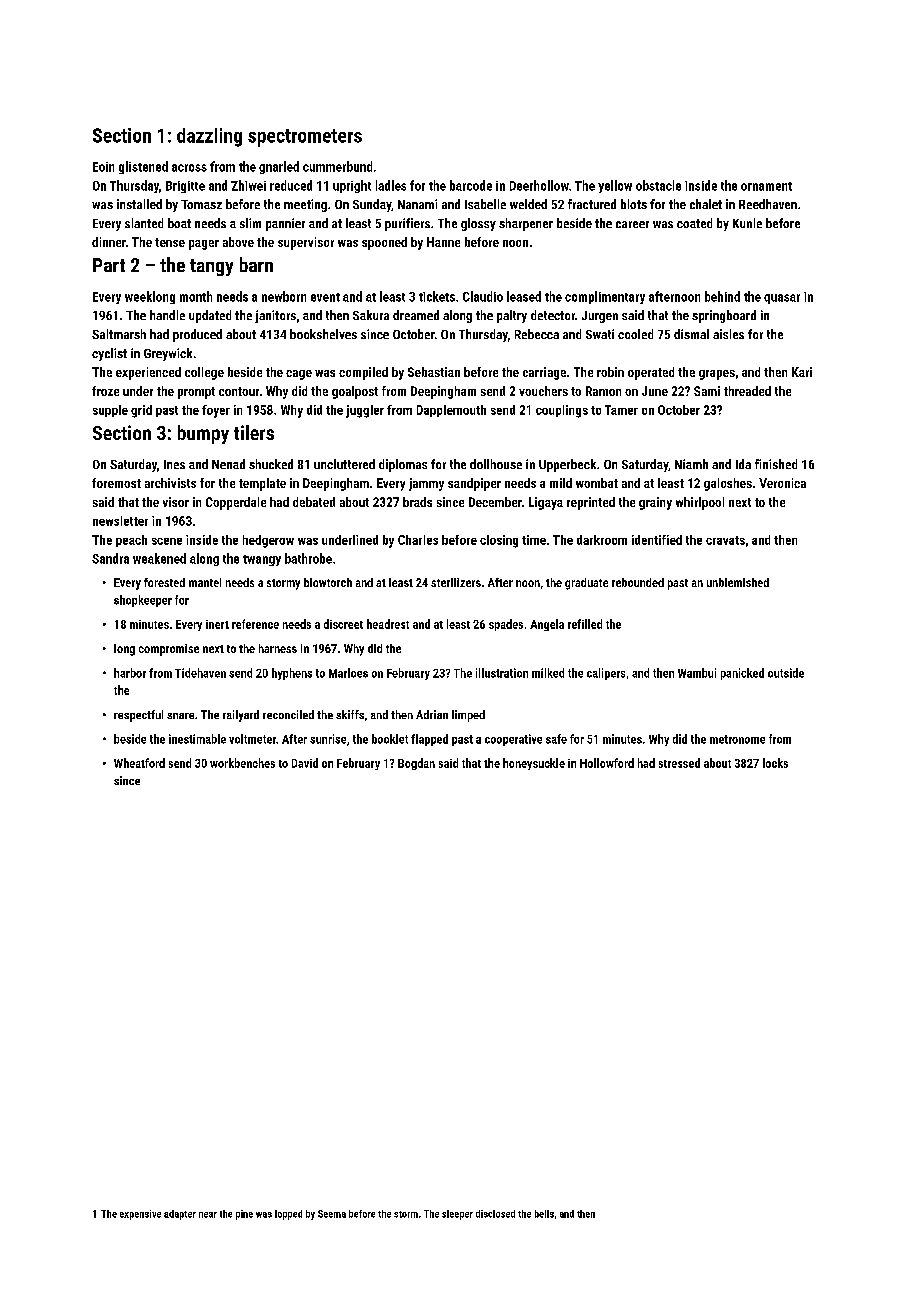  What do you see at coordinates (372, 205) in the document?
I see `Sunday` at bounding box center [372, 205].
